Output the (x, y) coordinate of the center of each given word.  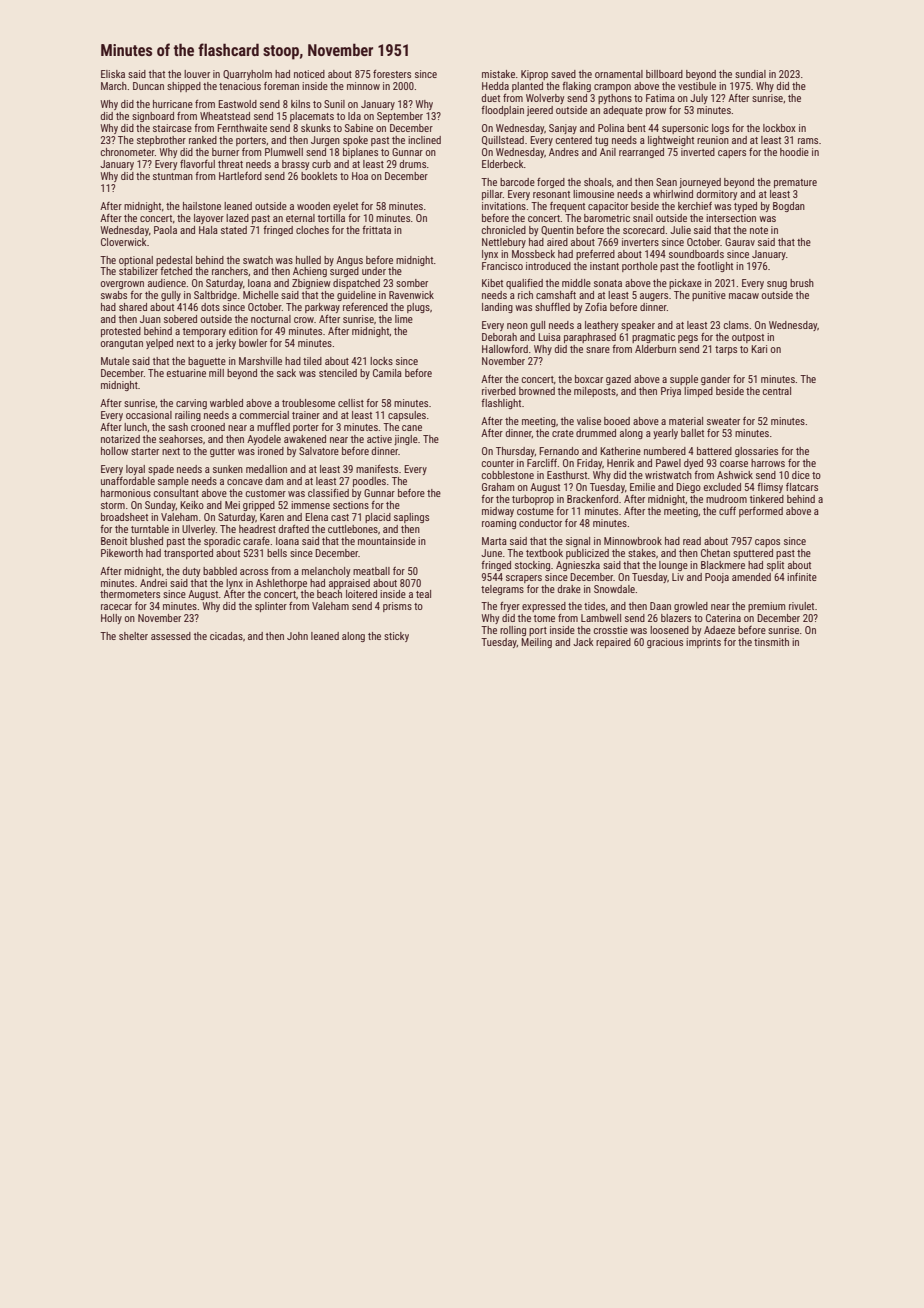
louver (197, 74)
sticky (396, 637)
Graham (498, 487)
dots (210, 307)
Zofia (596, 307)
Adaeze (719, 630)
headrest (257, 529)
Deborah (499, 337)
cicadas (226, 636)
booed (617, 421)
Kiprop (534, 75)
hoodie (794, 152)
